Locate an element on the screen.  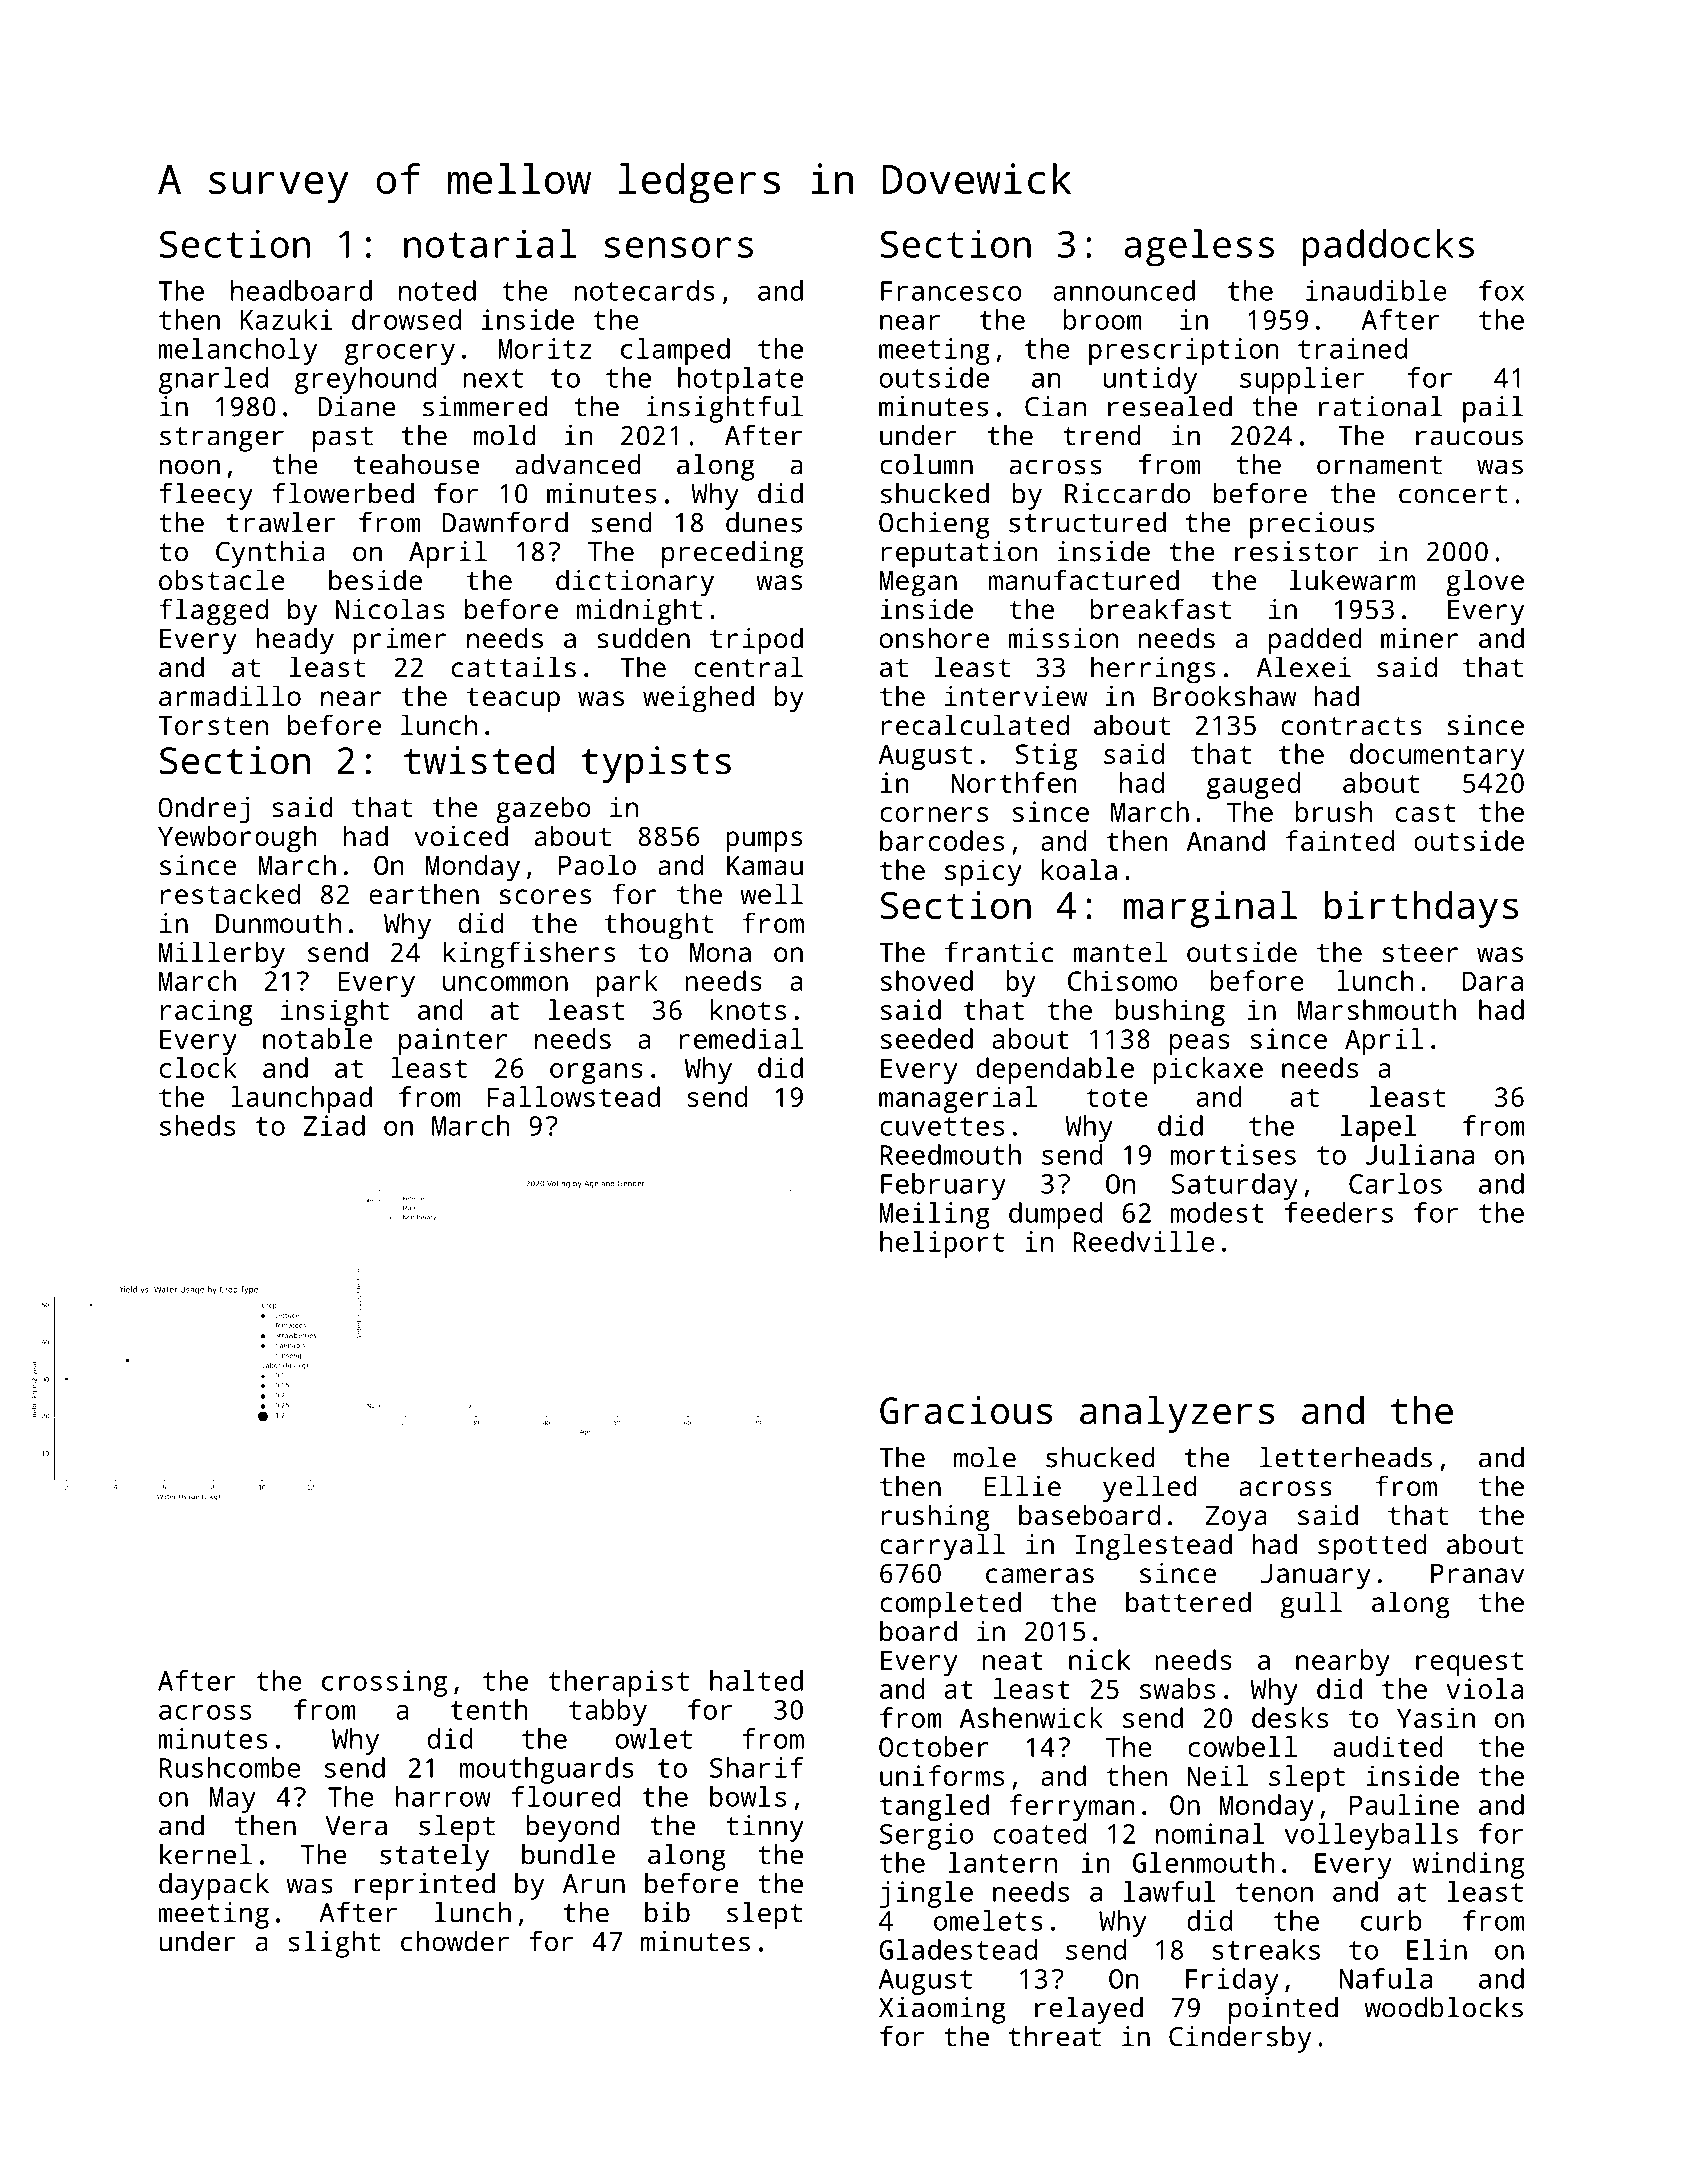
bib is located at coordinates (667, 1912).
